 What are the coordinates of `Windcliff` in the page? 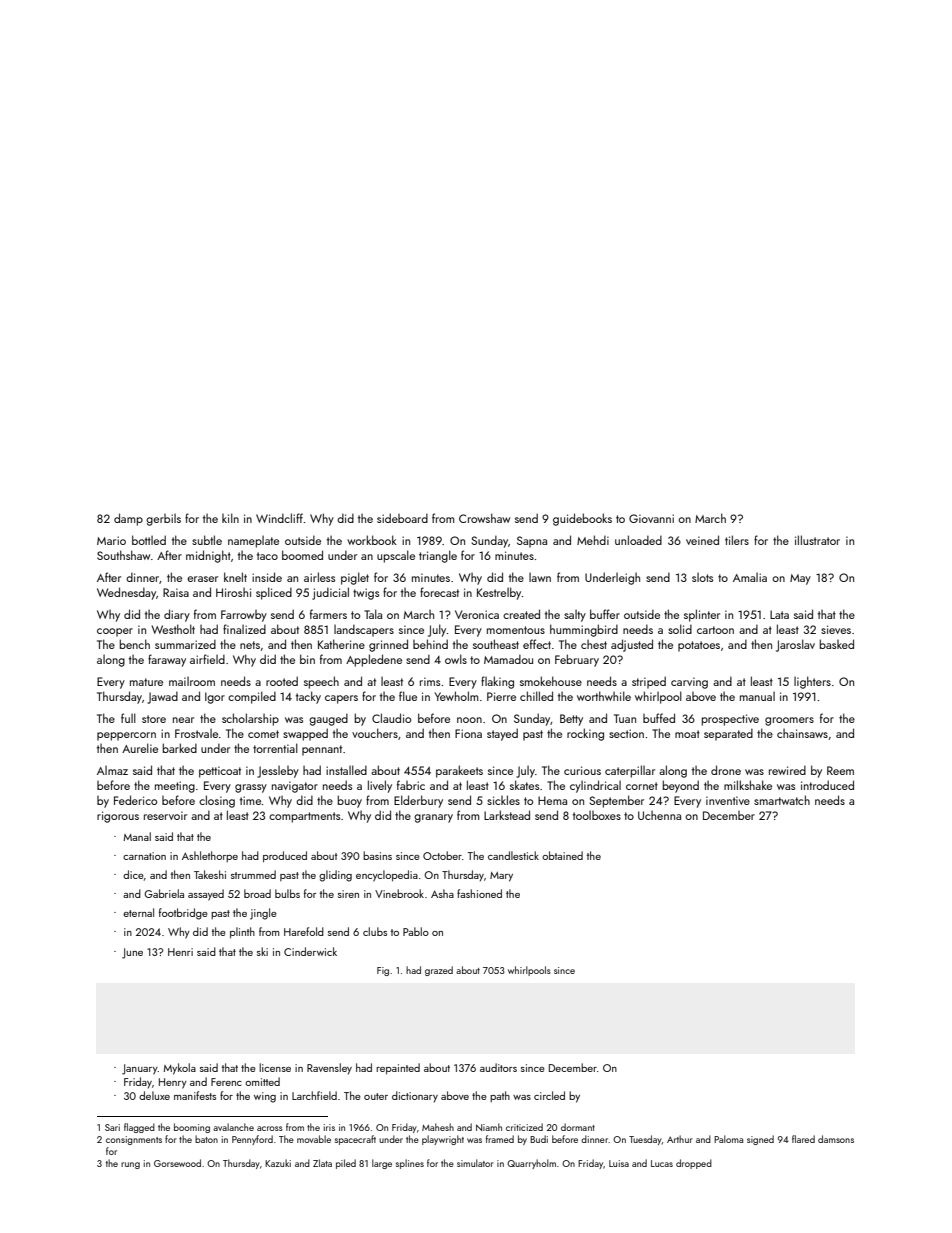 It's located at (279, 518).
